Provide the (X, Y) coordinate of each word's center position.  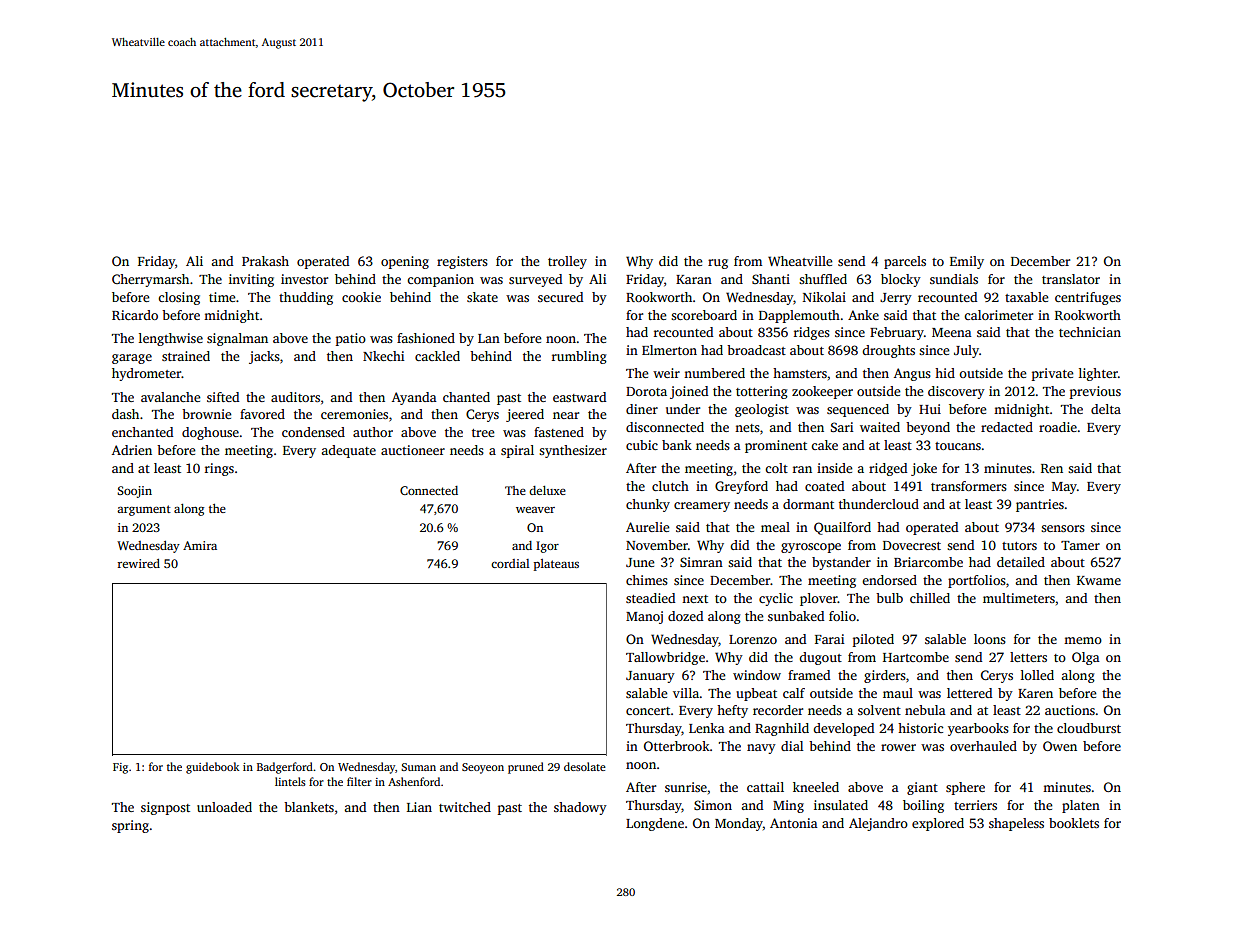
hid (945, 373)
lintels (290, 781)
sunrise (686, 787)
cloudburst (1089, 728)
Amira (200, 545)
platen (1081, 806)
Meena (952, 332)
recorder (778, 710)
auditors (295, 397)
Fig (120, 768)
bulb (889, 598)
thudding (306, 298)
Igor (547, 547)
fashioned (426, 338)
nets (747, 428)
